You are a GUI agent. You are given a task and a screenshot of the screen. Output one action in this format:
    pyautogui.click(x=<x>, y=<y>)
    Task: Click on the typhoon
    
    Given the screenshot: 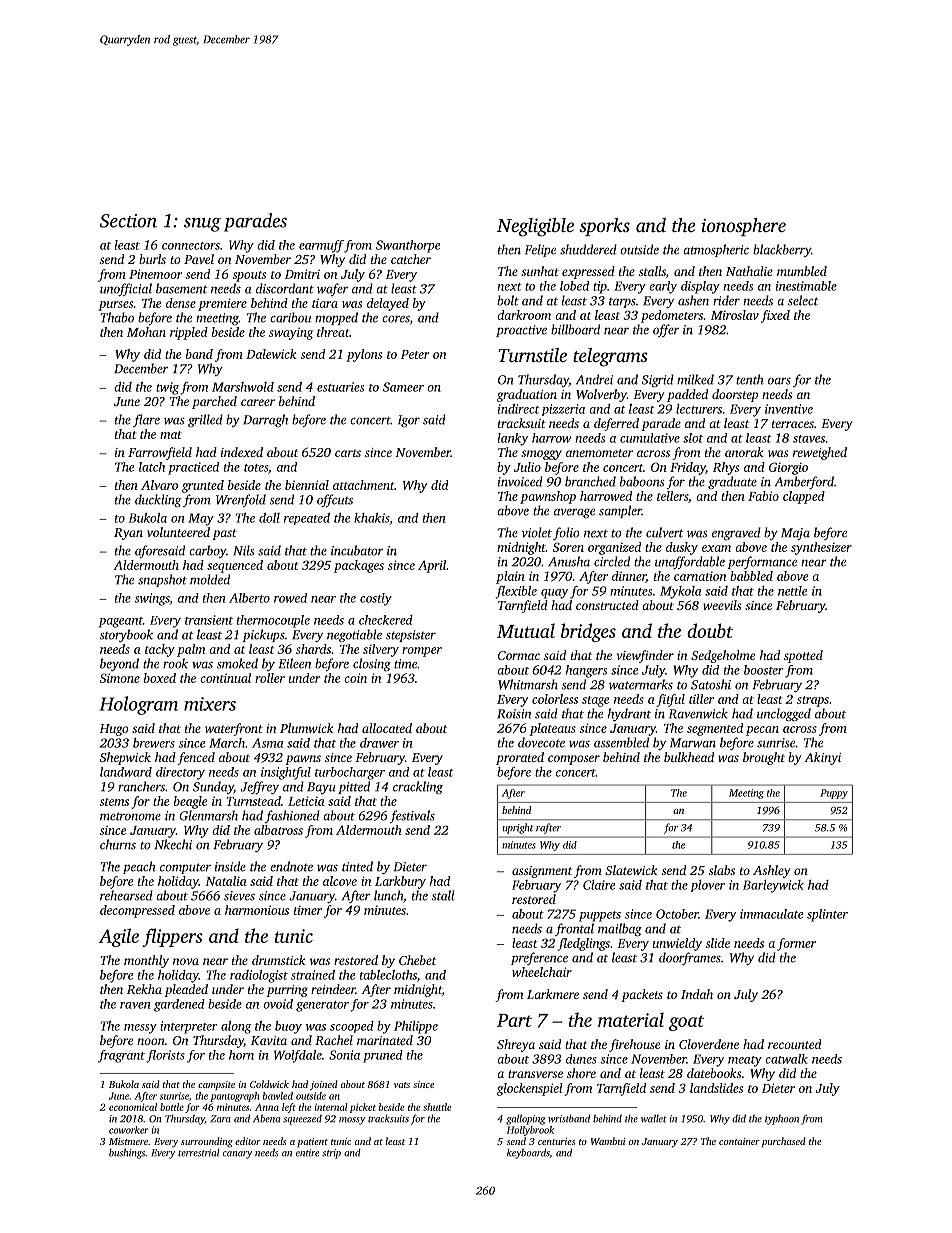 What is the action you would take?
    pyautogui.click(x=782, y=1120)
